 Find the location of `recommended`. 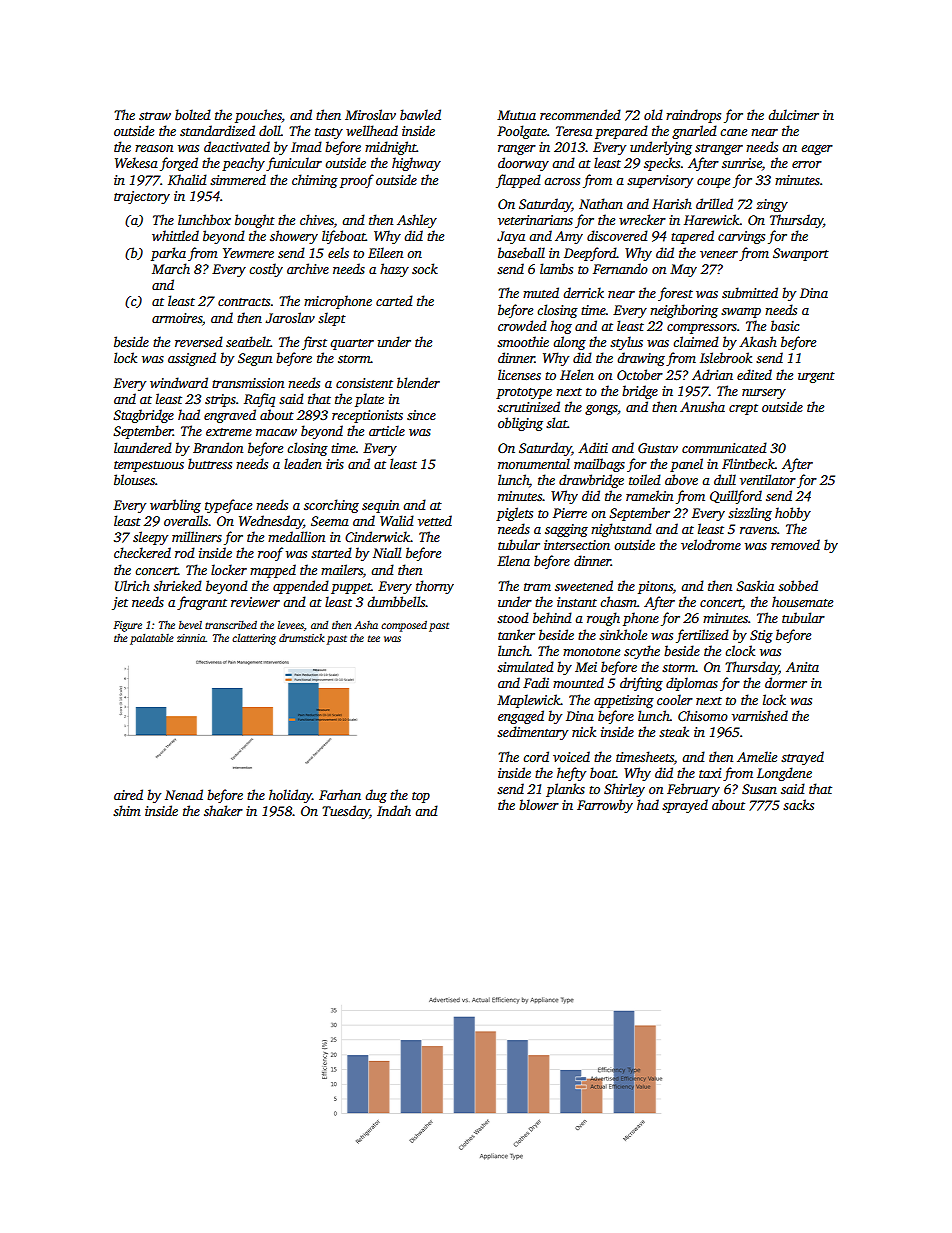

recommended is located at coordinates (580, 114).
